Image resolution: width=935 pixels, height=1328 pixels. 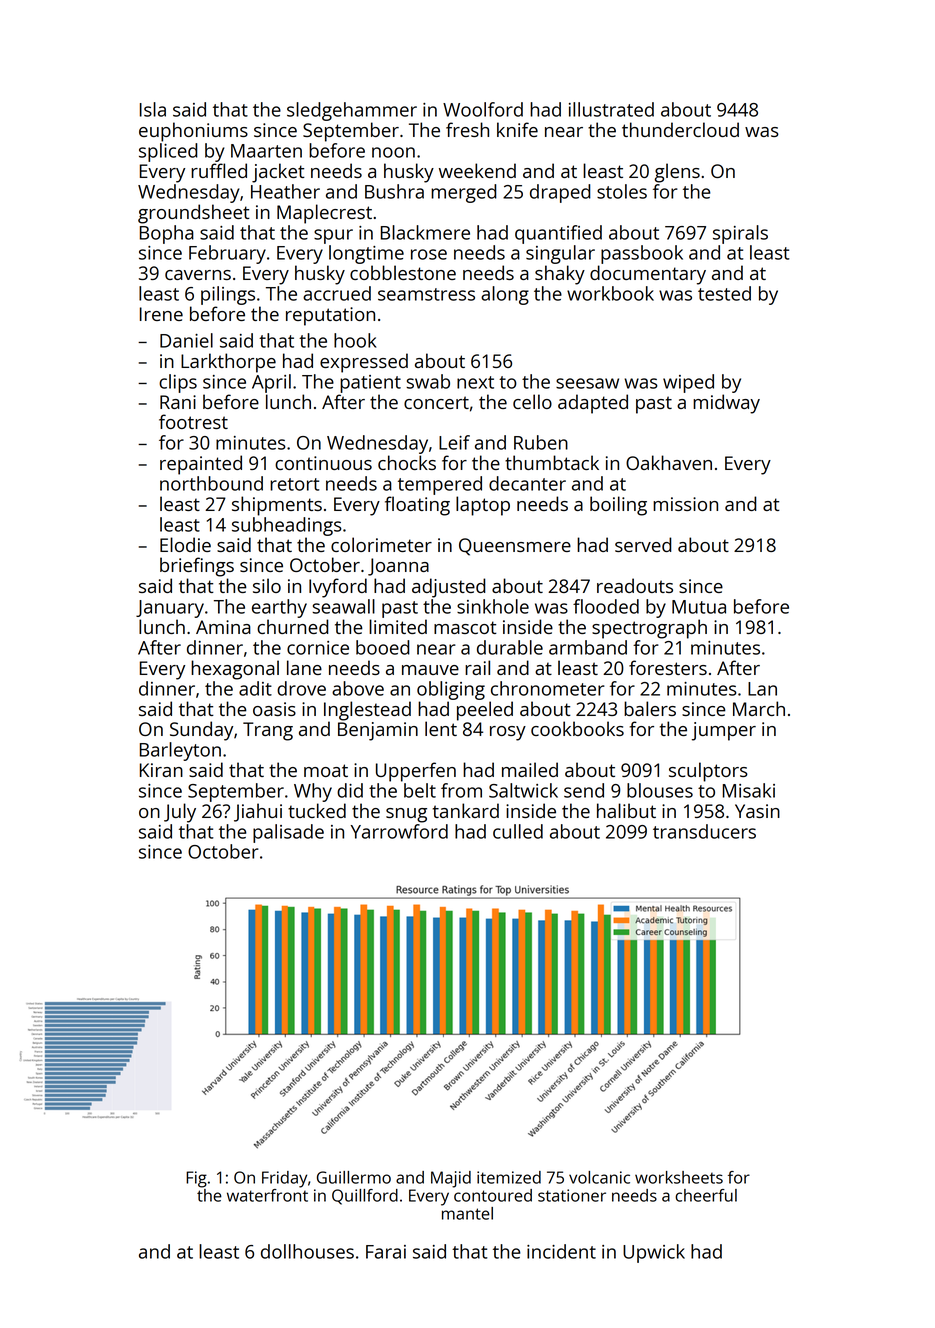 I want to click on Yasin, so click(x=757, y=811).
